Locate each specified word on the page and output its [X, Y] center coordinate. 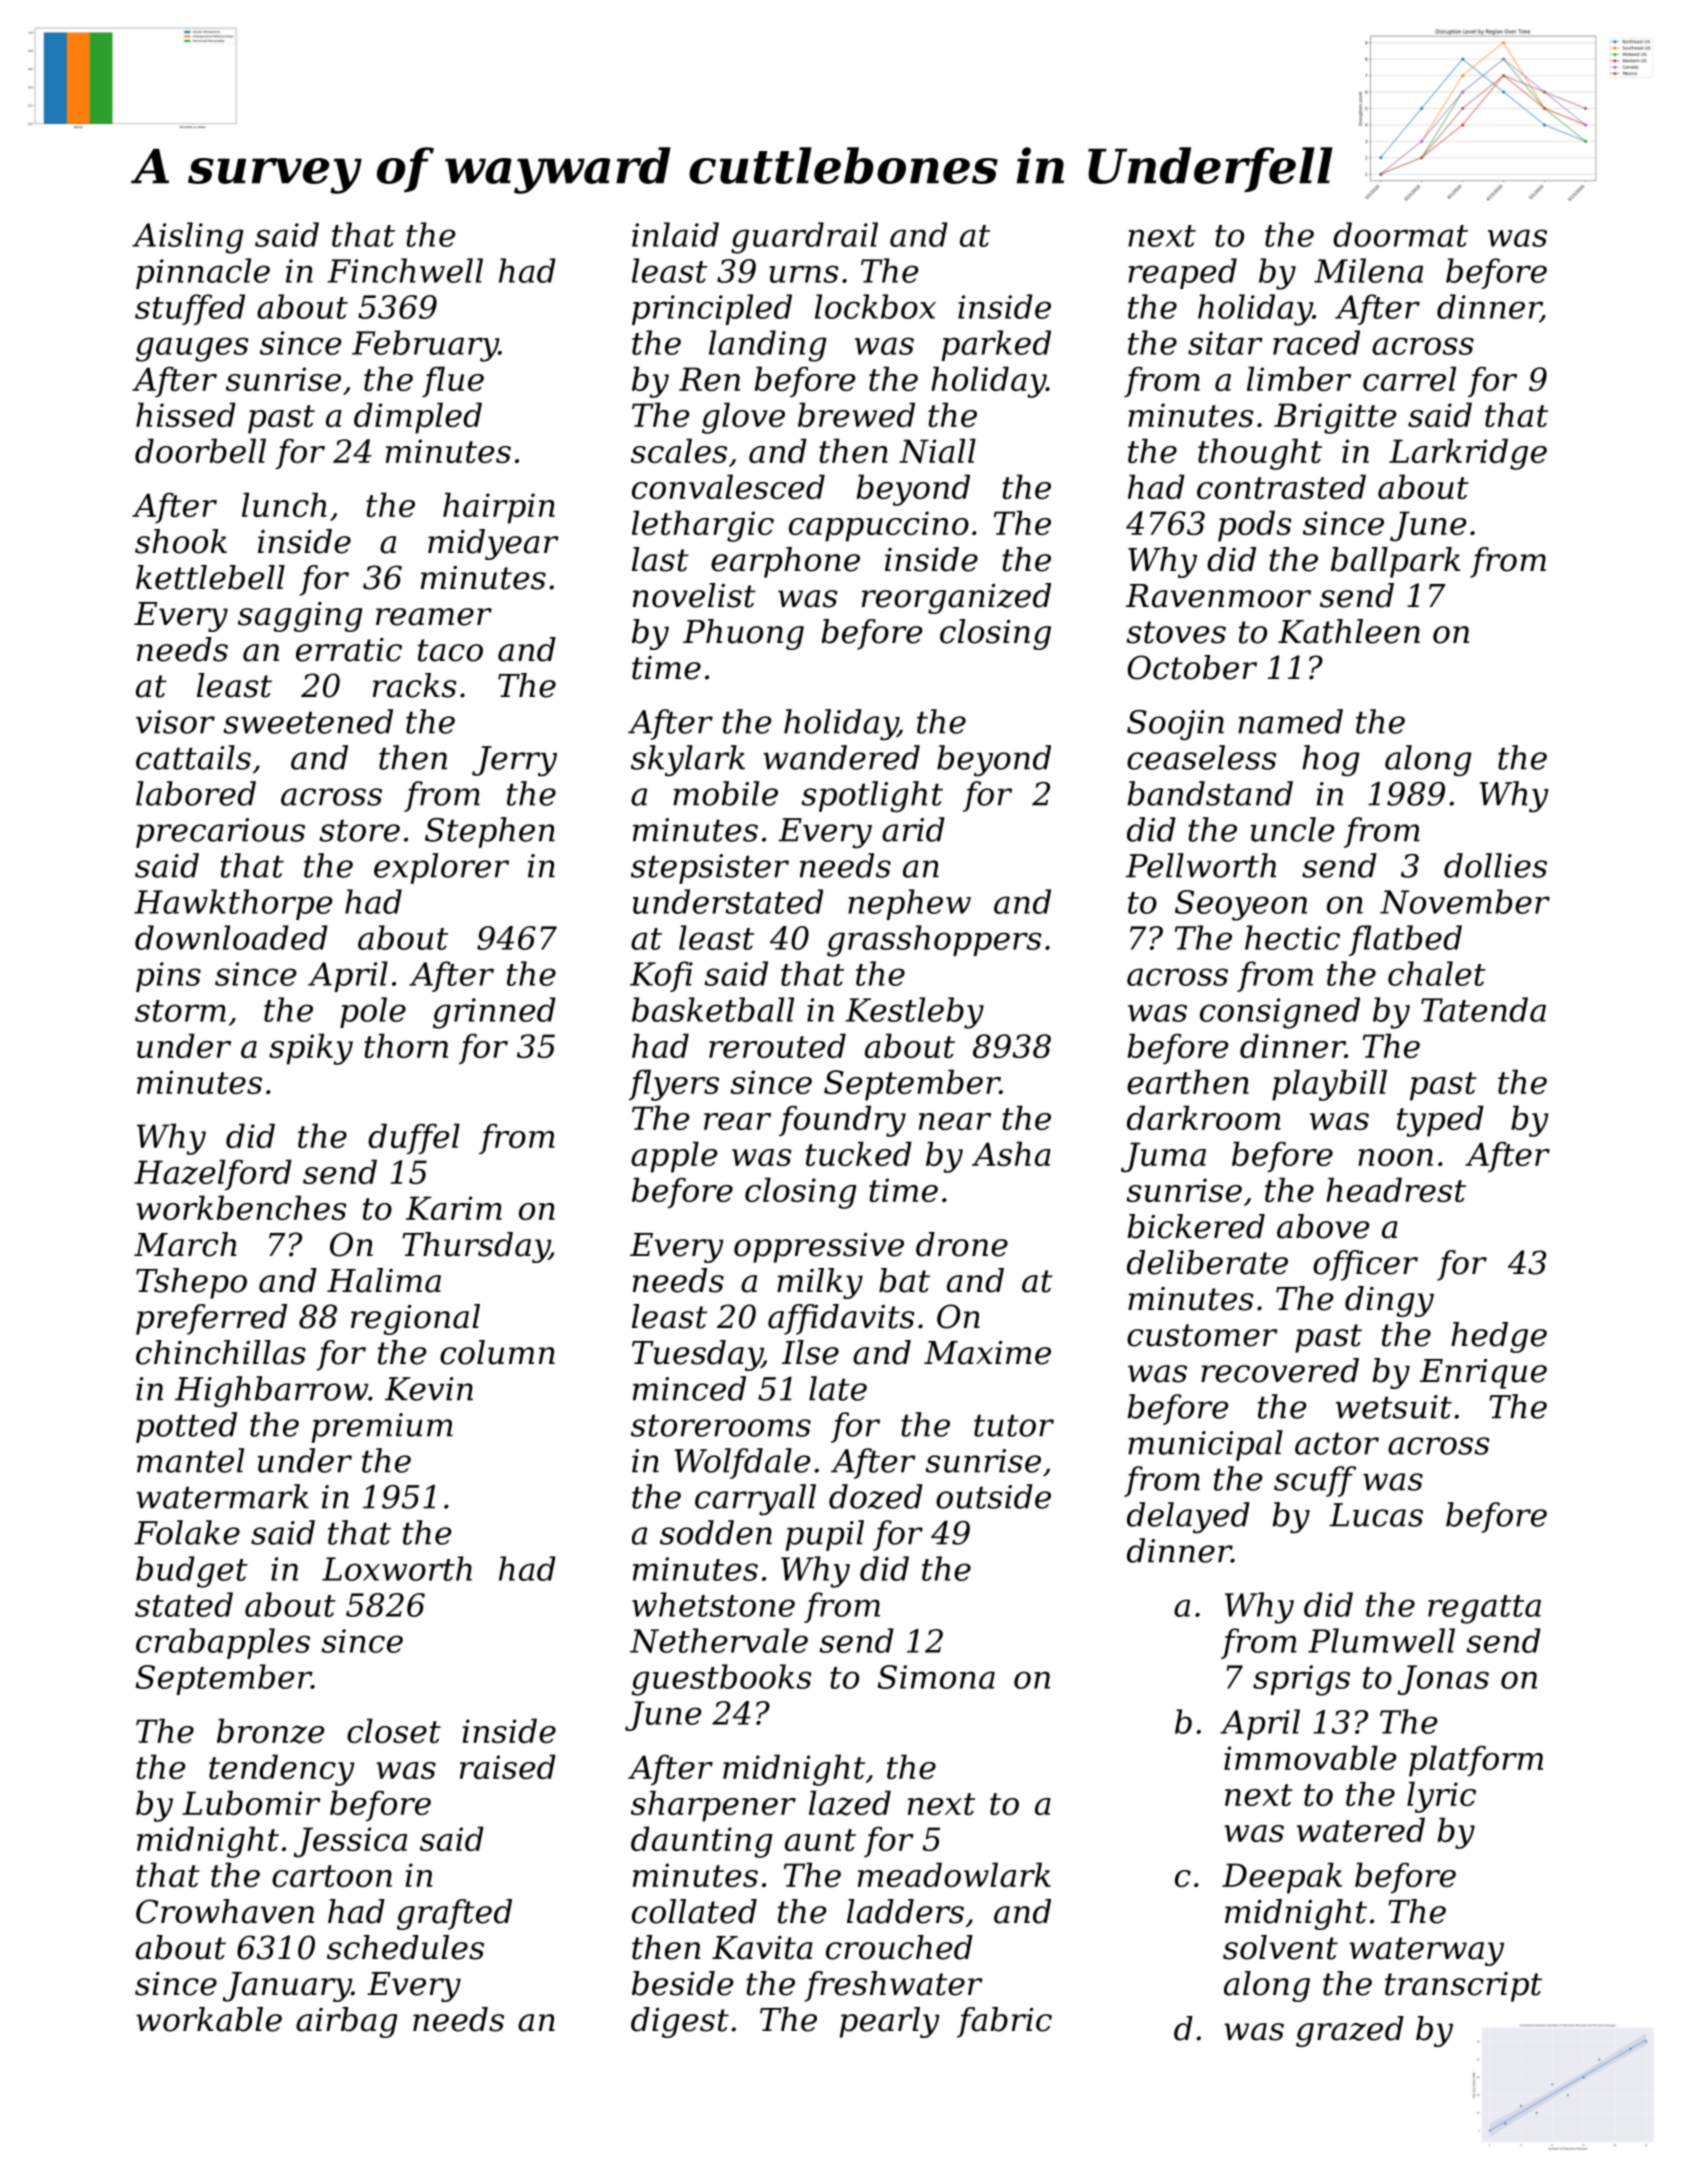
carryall [755, 1500]
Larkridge [1468, 454]
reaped [1182, 273]
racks [414, 685]
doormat [1400, 234]
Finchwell [405, 270]
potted [186, 1427]
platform [1476, 1761]
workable [209, 2019]
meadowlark [954, 1874]
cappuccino [879, 526]
